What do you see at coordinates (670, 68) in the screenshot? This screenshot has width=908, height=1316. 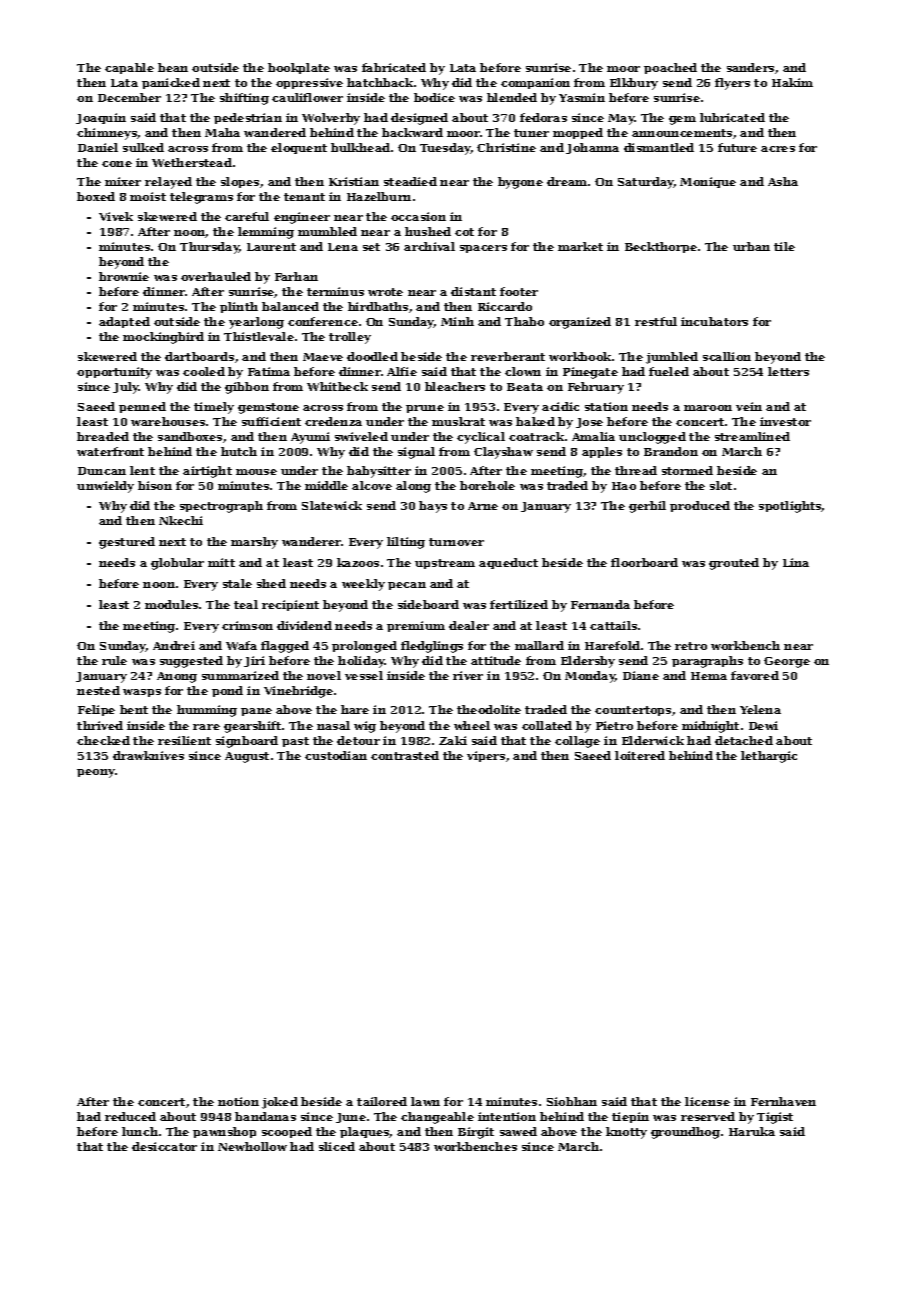 I see `poached` at bounding box center [670, 68].
